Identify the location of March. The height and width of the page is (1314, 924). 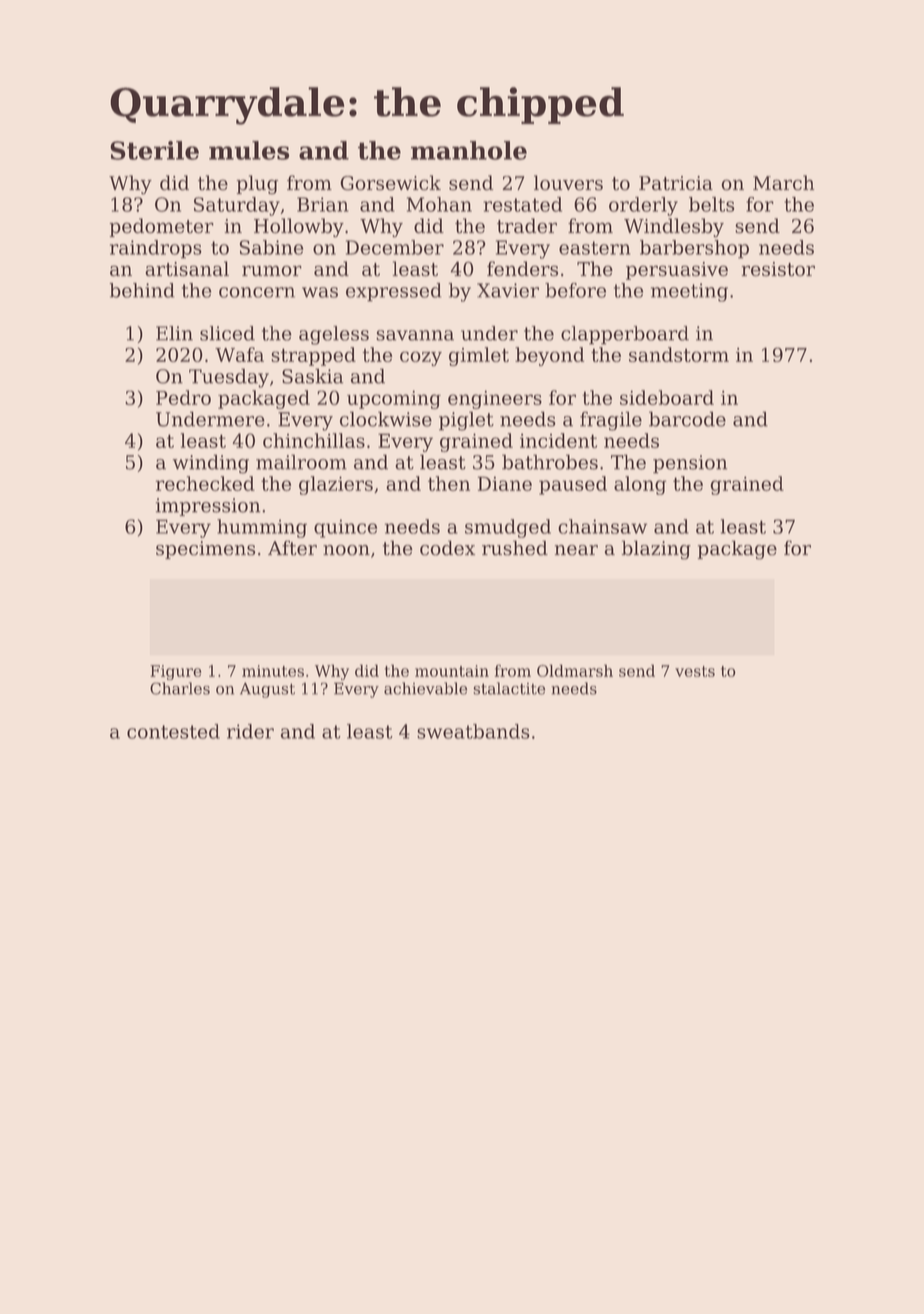
(783, 183).
